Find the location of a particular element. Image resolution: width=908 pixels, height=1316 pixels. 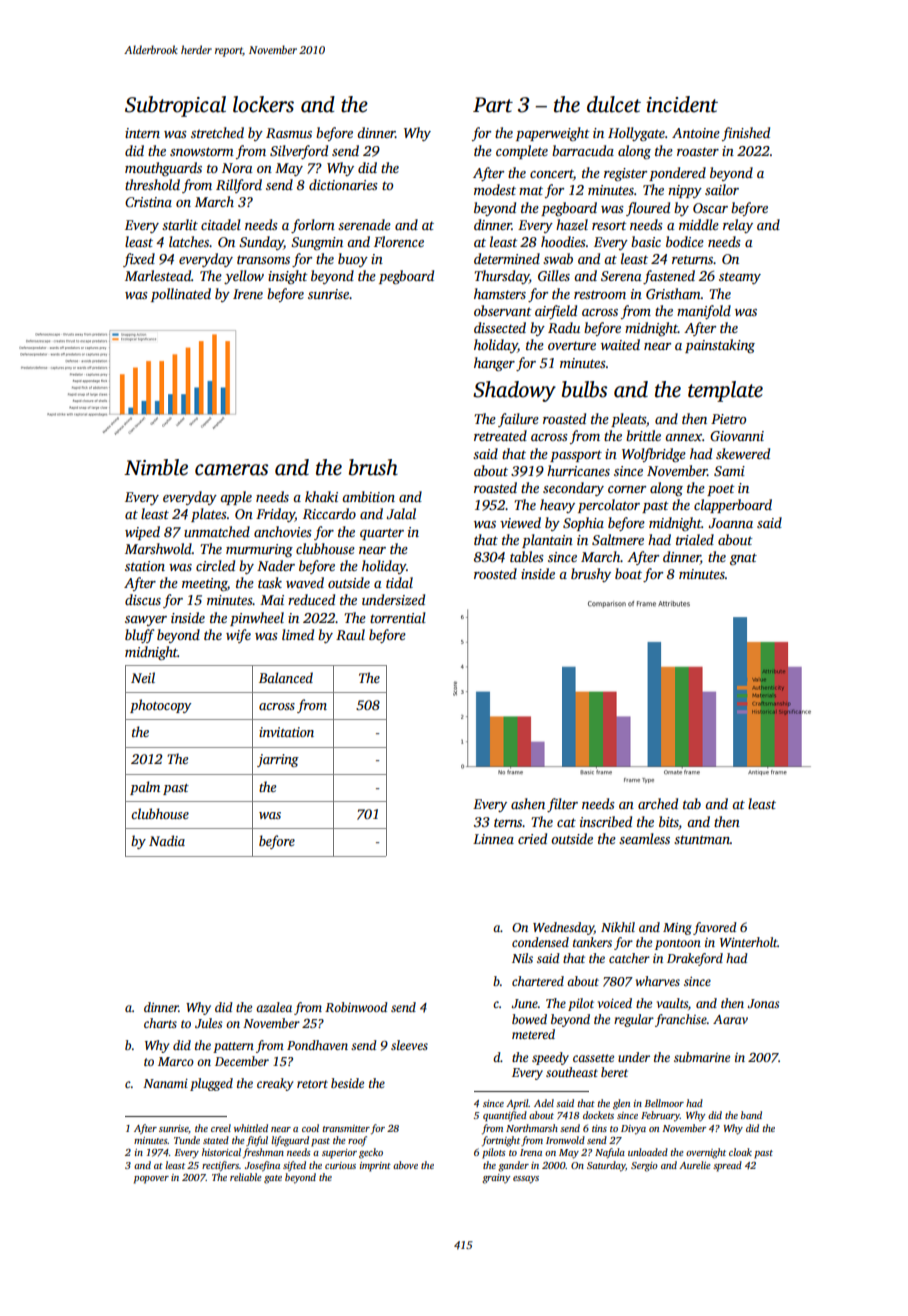

Irene is located at coordinates (248, 294).
